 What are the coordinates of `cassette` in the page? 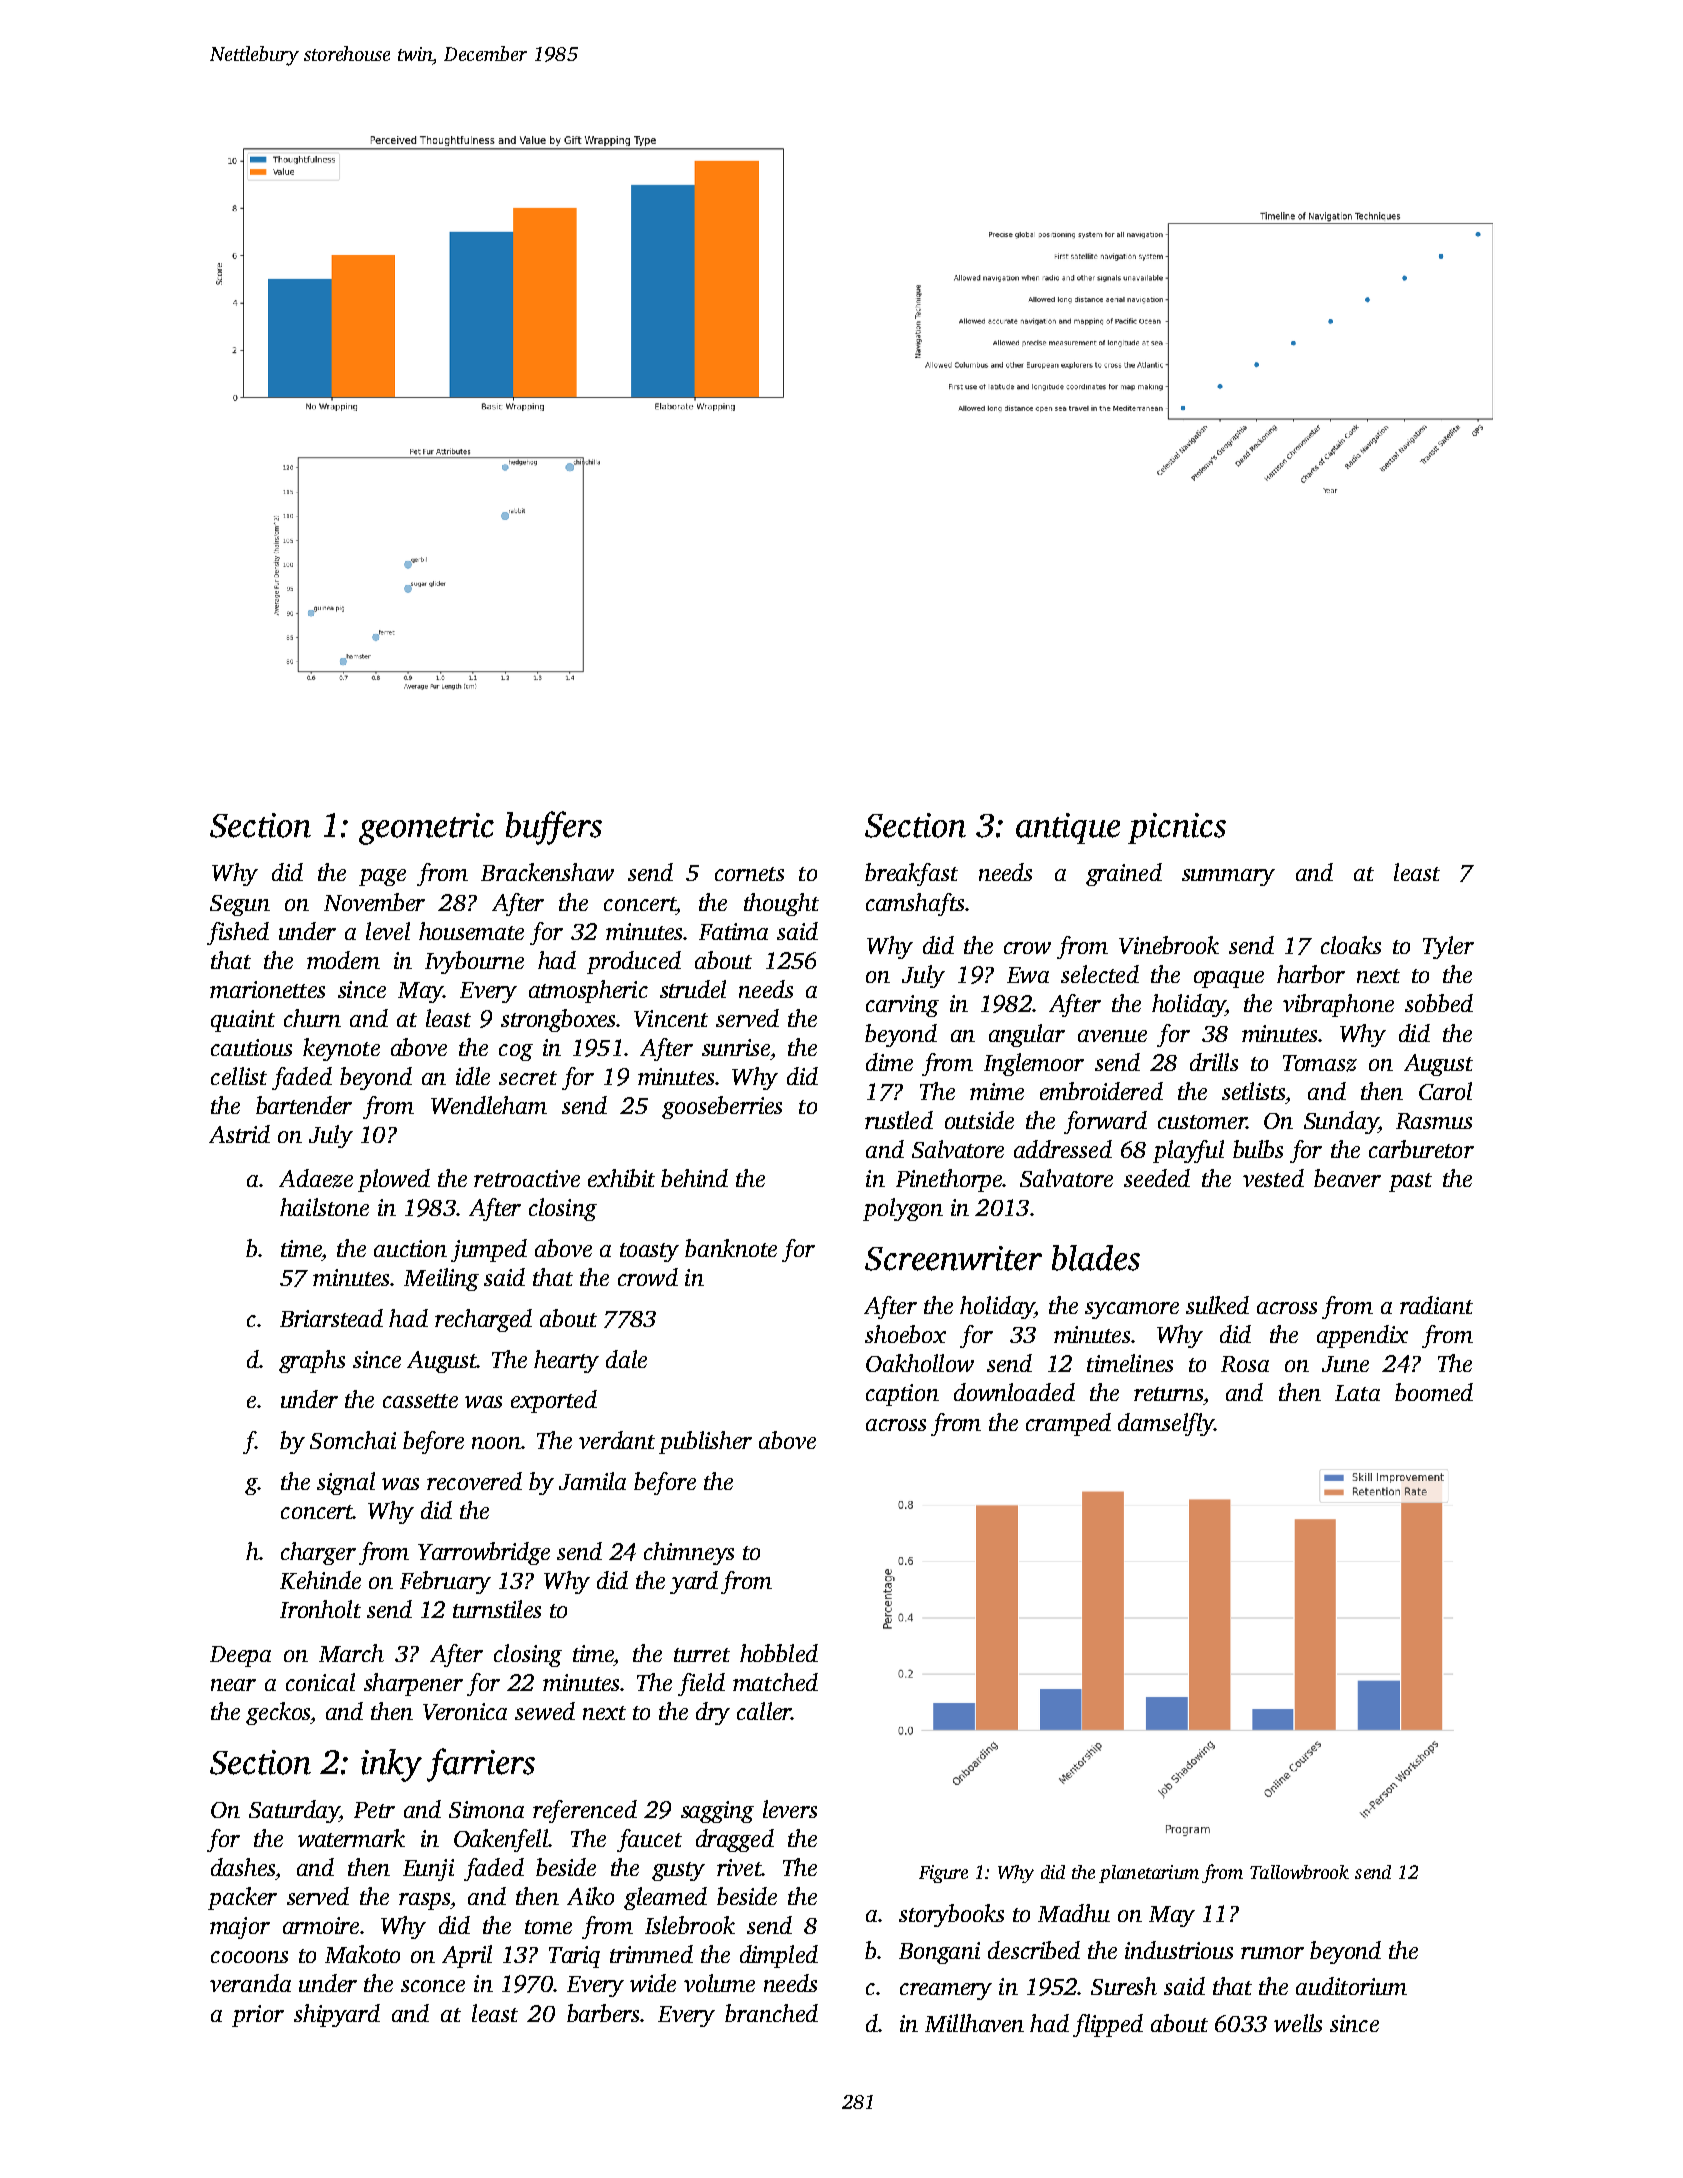 It's located at (420, 1401).
